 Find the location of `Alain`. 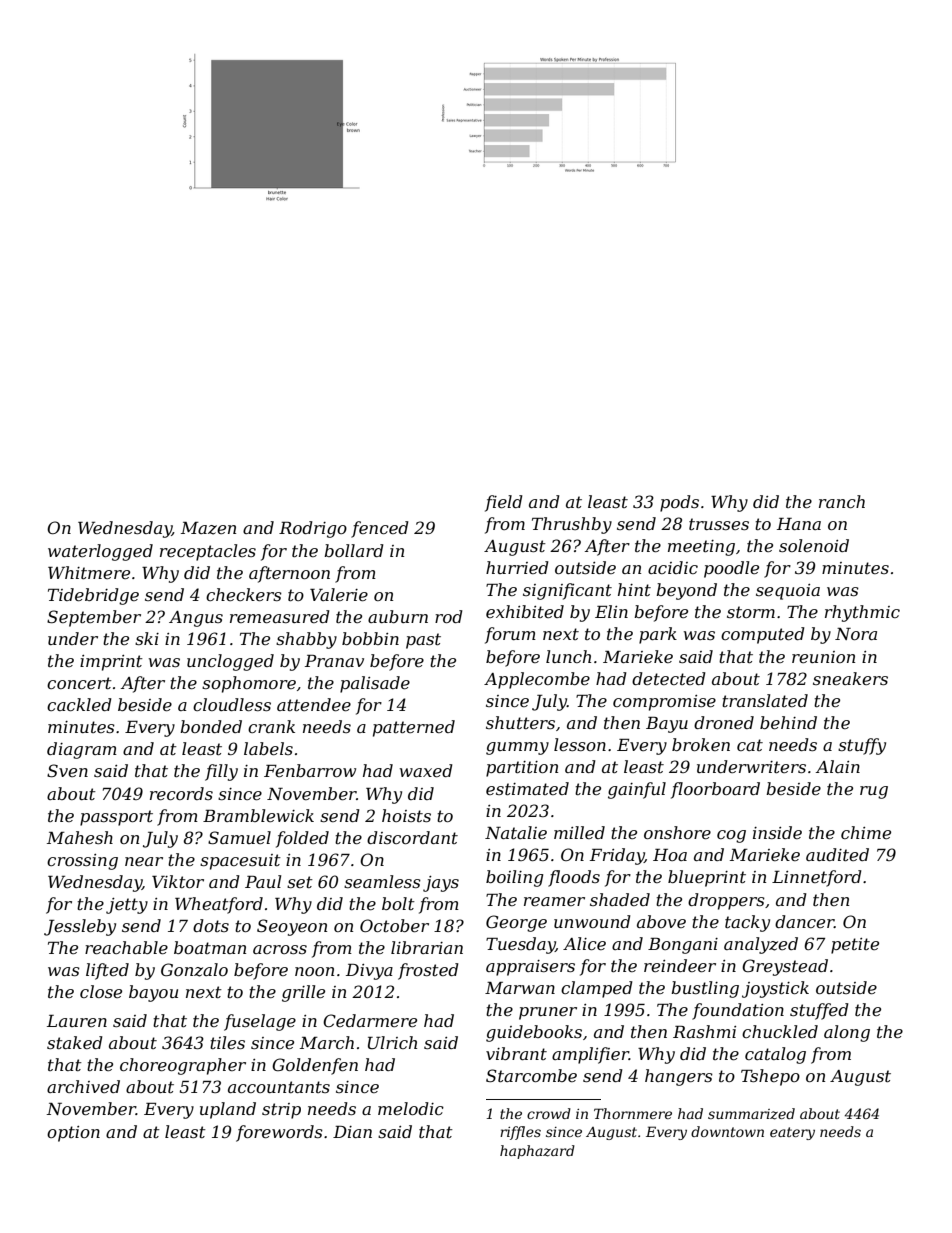

Alain is located at coordinates (838, 766).
